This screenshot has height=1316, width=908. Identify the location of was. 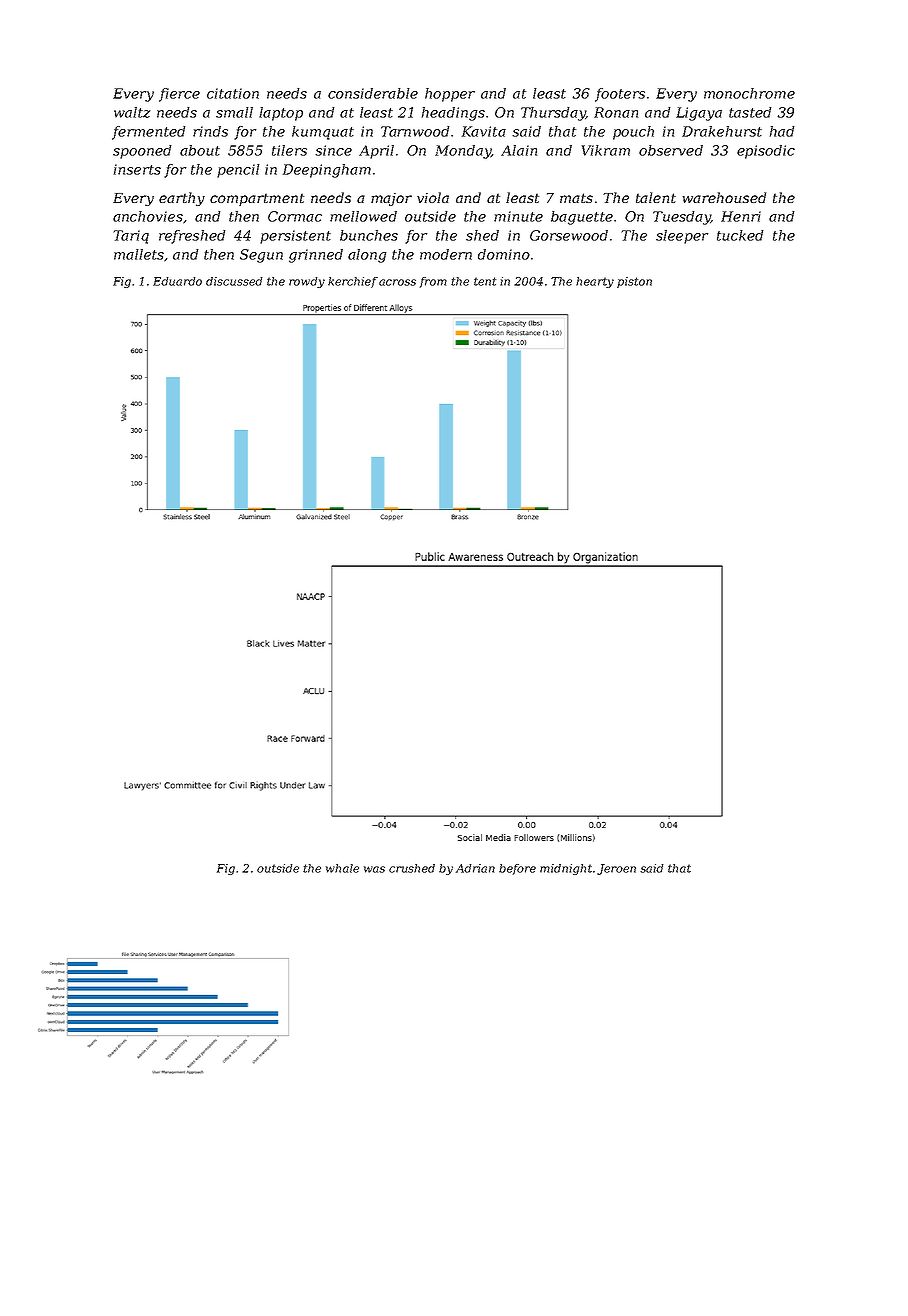
(374, 869).
